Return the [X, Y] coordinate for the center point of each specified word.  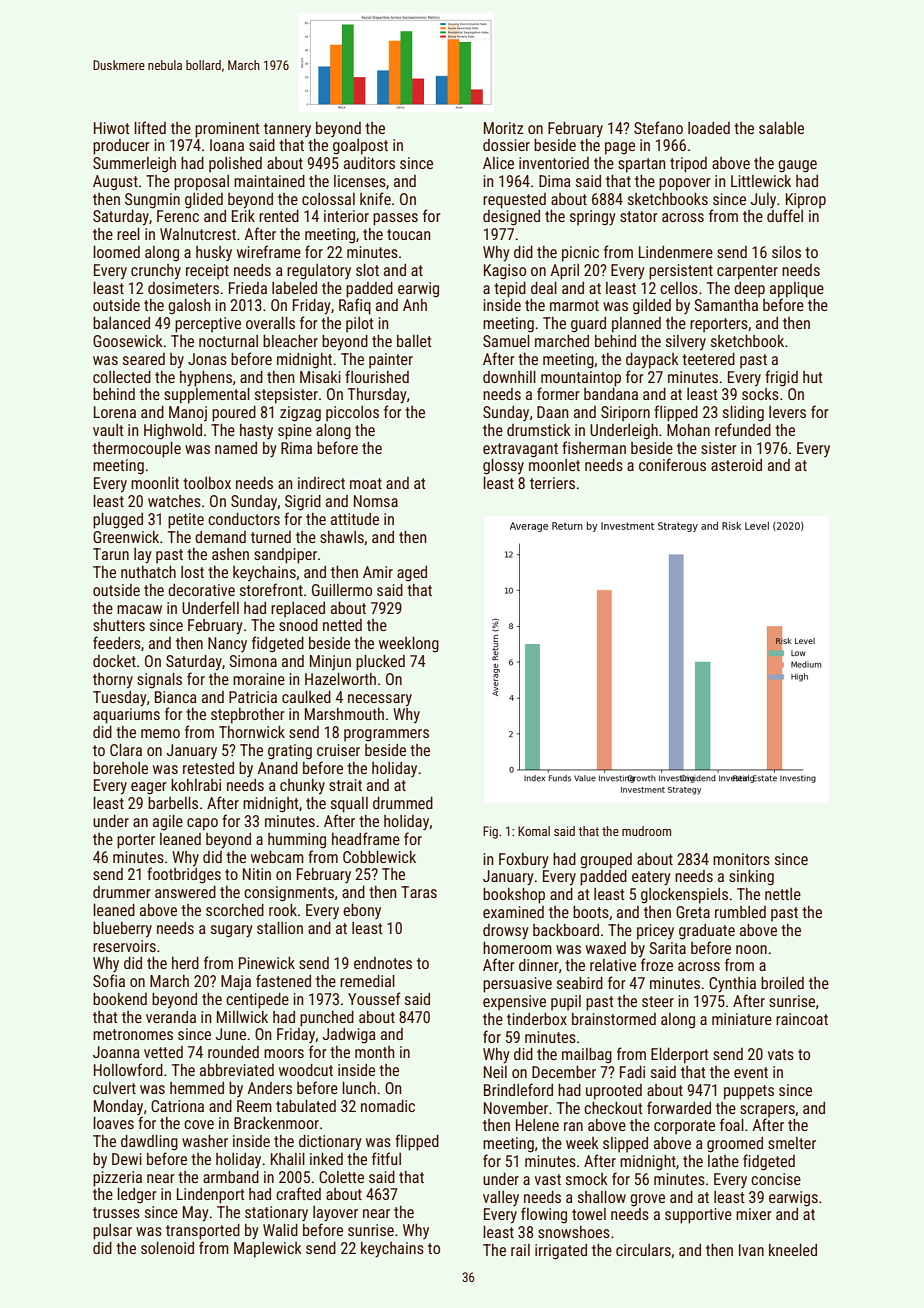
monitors [741, 859]
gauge [797, 166]
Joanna [116, 1052]
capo [202, 824]
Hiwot [112, 128]
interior [346, 216]
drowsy [506, 932]
